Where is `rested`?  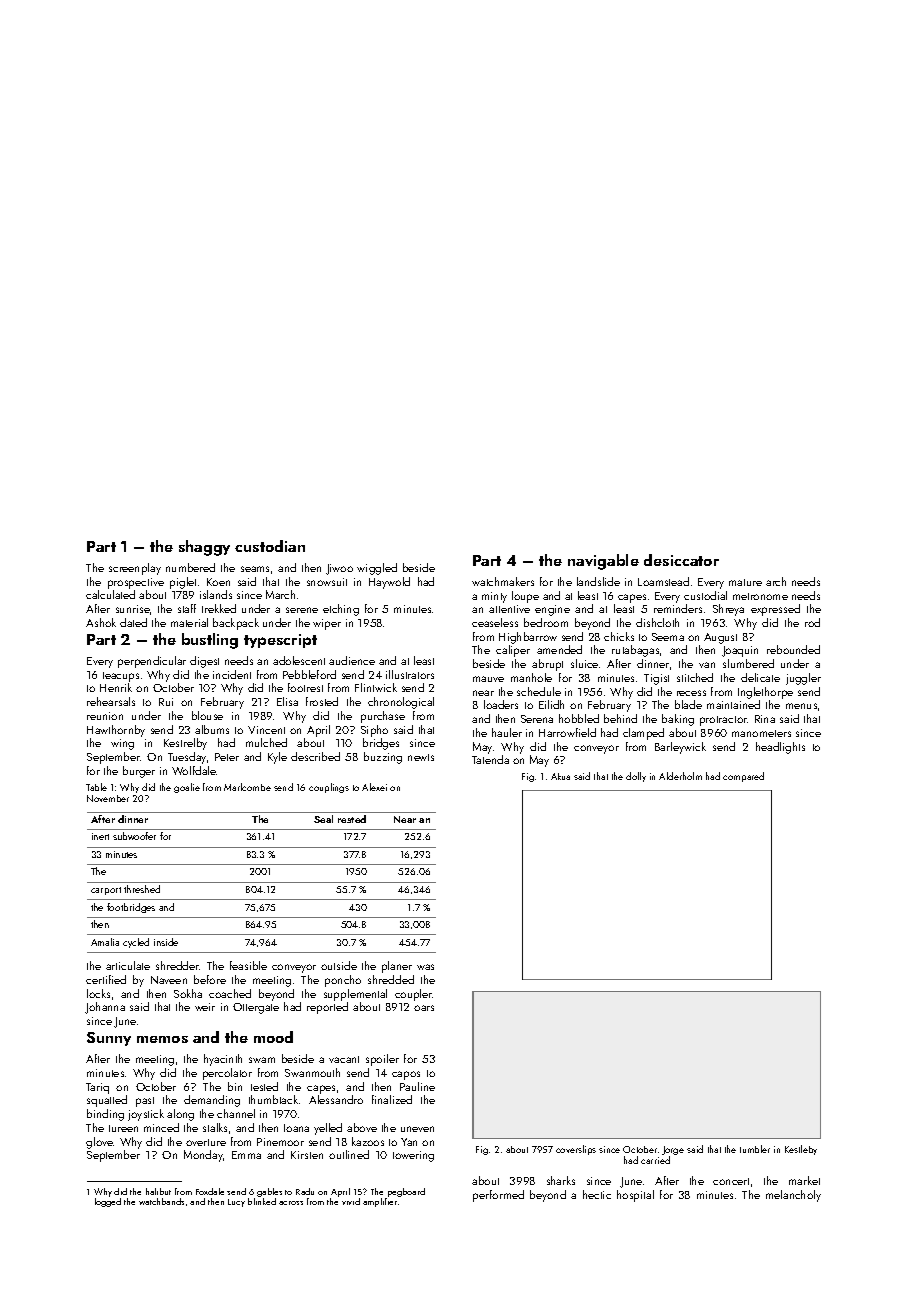 rested is located at coordinates (352, 819).
